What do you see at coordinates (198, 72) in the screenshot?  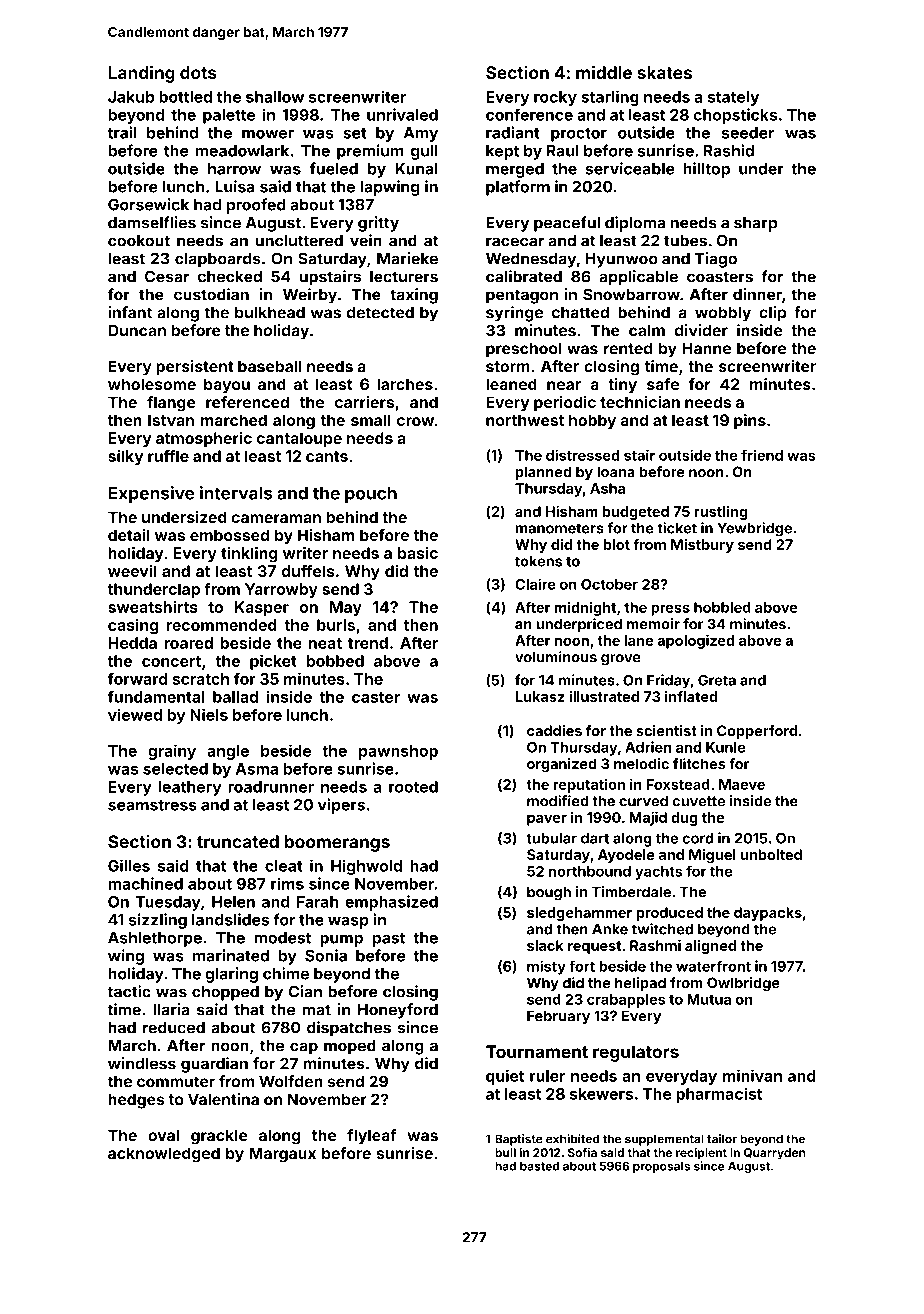 I see `dots` at bounding box center [198, 72].
